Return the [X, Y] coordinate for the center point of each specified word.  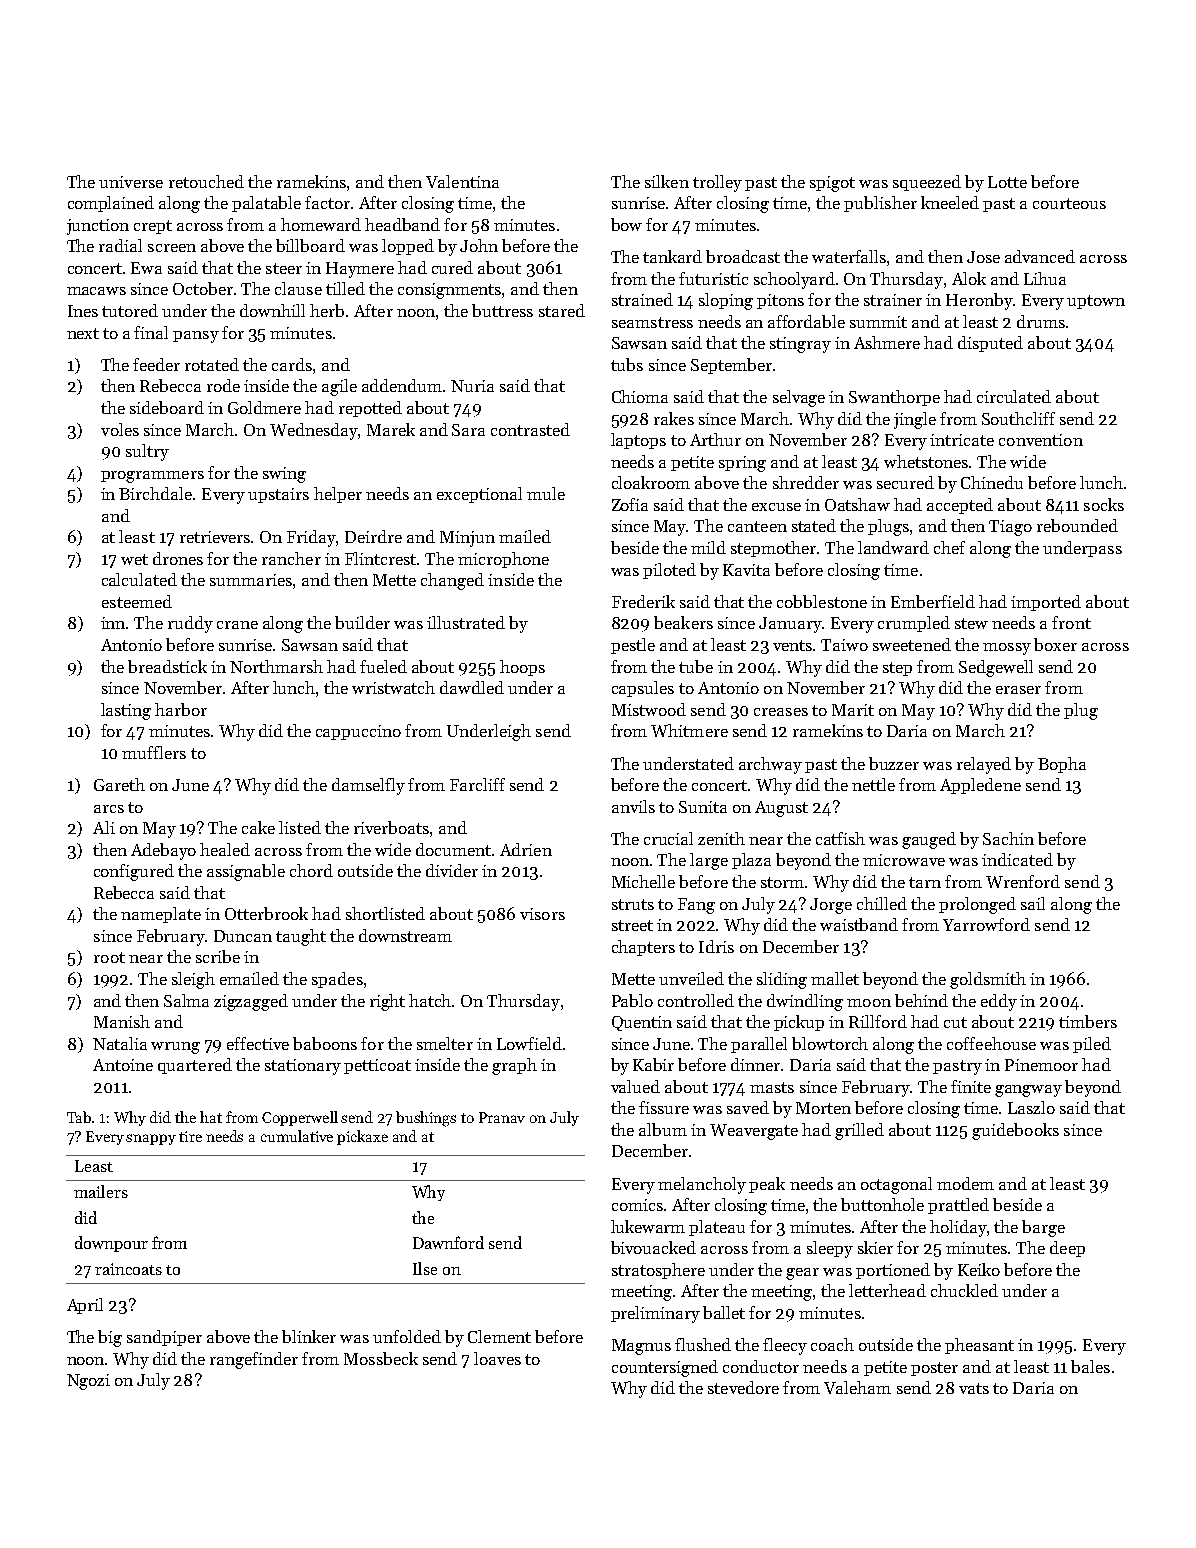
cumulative [297, 1136]
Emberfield [933, 601]
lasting [126, 711]
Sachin [1008, 838]
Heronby [979, 301]
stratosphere [658, 1271]
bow [626, 224]
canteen [757, 526]
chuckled [964, 1290]
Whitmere [689, 730]
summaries [251, 580]
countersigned [665, 1368]
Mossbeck [381, 1358]
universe [131, 182]
